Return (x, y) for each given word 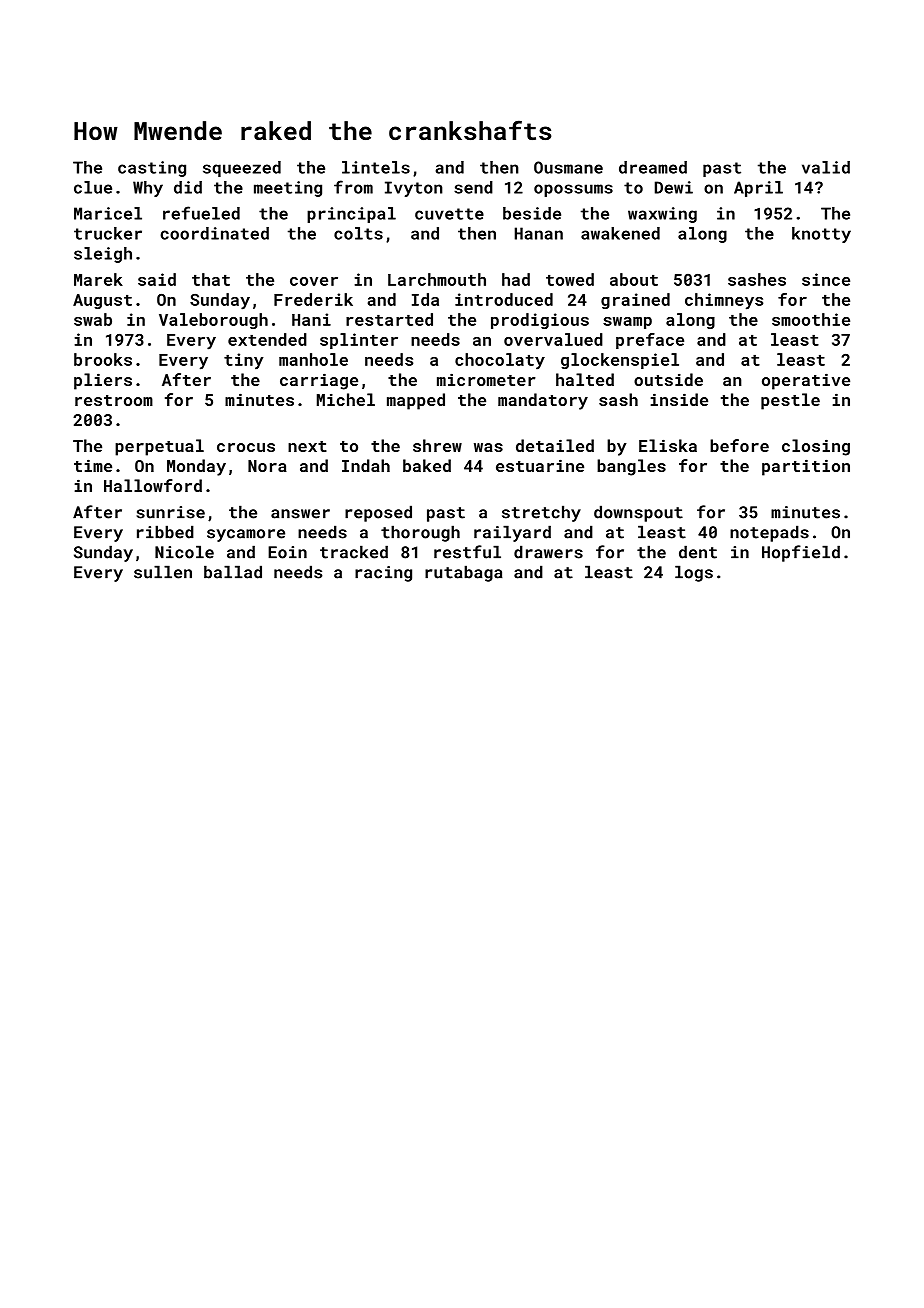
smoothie (811, 319)
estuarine (540, 465)
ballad (233, 572)
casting (152, 169)
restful (467, 552)
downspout (638, 513)
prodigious (540, 321)
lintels (376, 167)
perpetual (159, 447)
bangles (631, 467)
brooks (103, 359)
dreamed (653, 167)
